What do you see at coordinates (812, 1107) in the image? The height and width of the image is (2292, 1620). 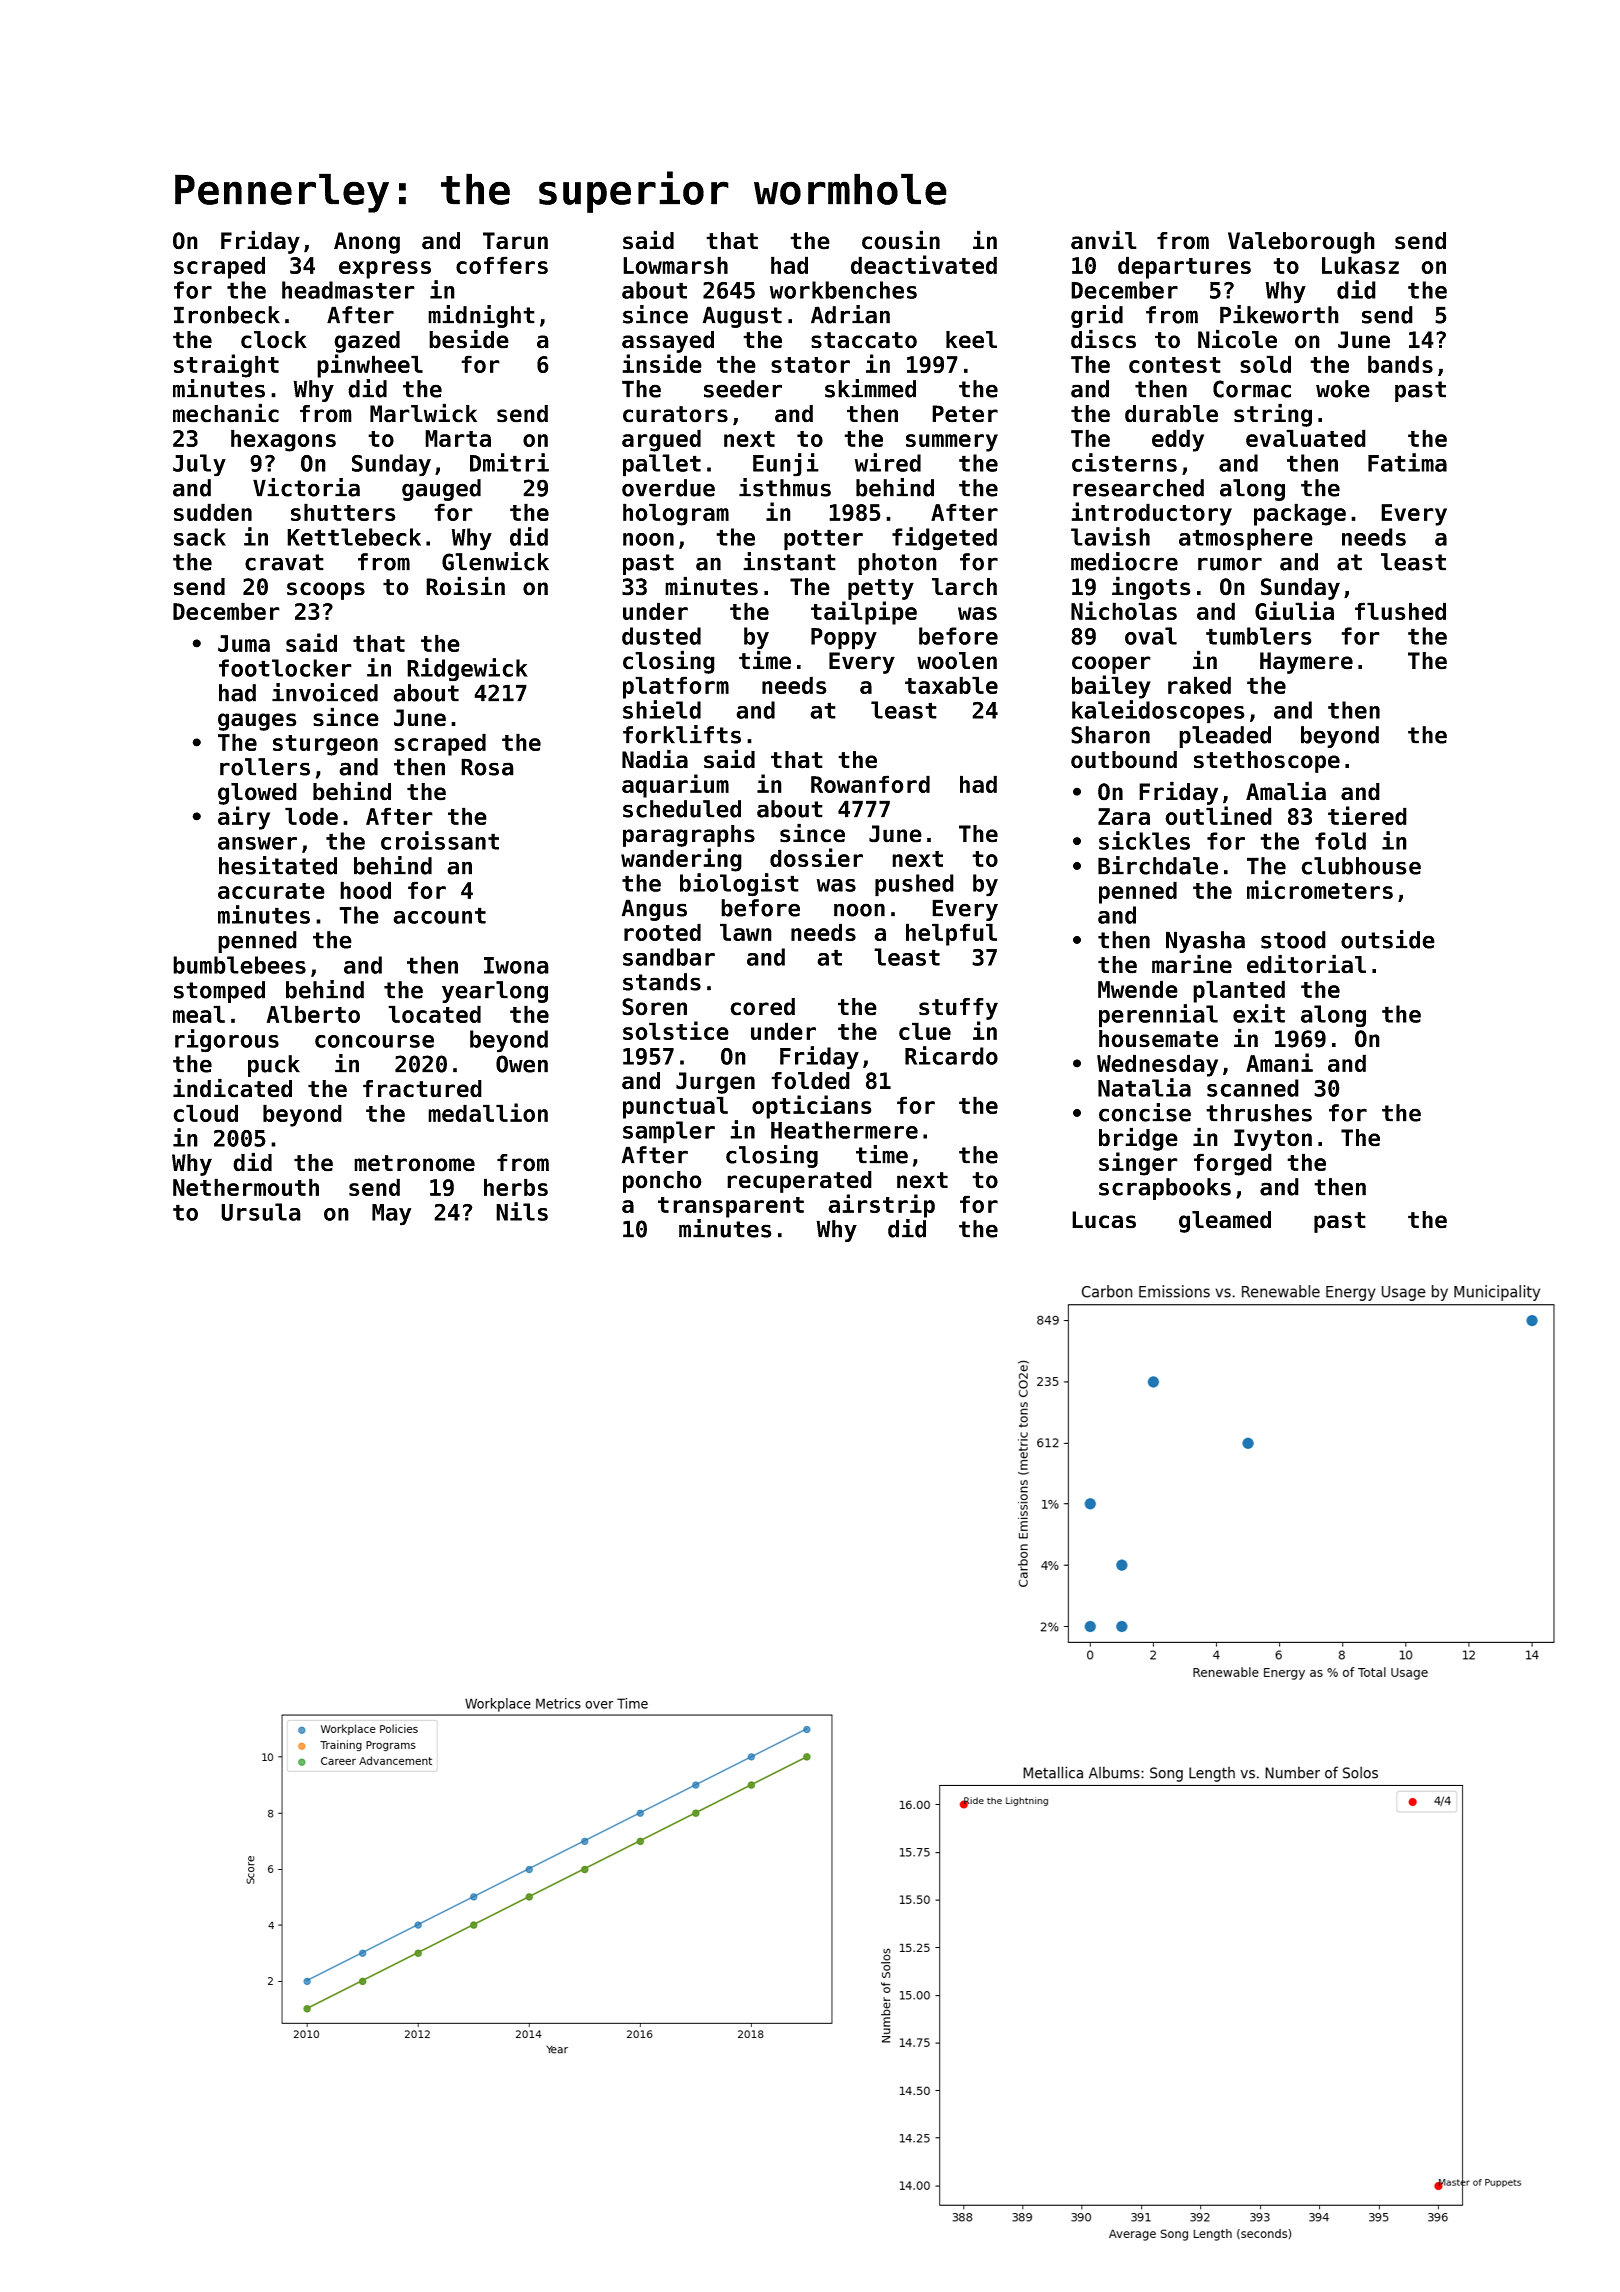 I see `opticians` at bounding box center [812, 1107].
